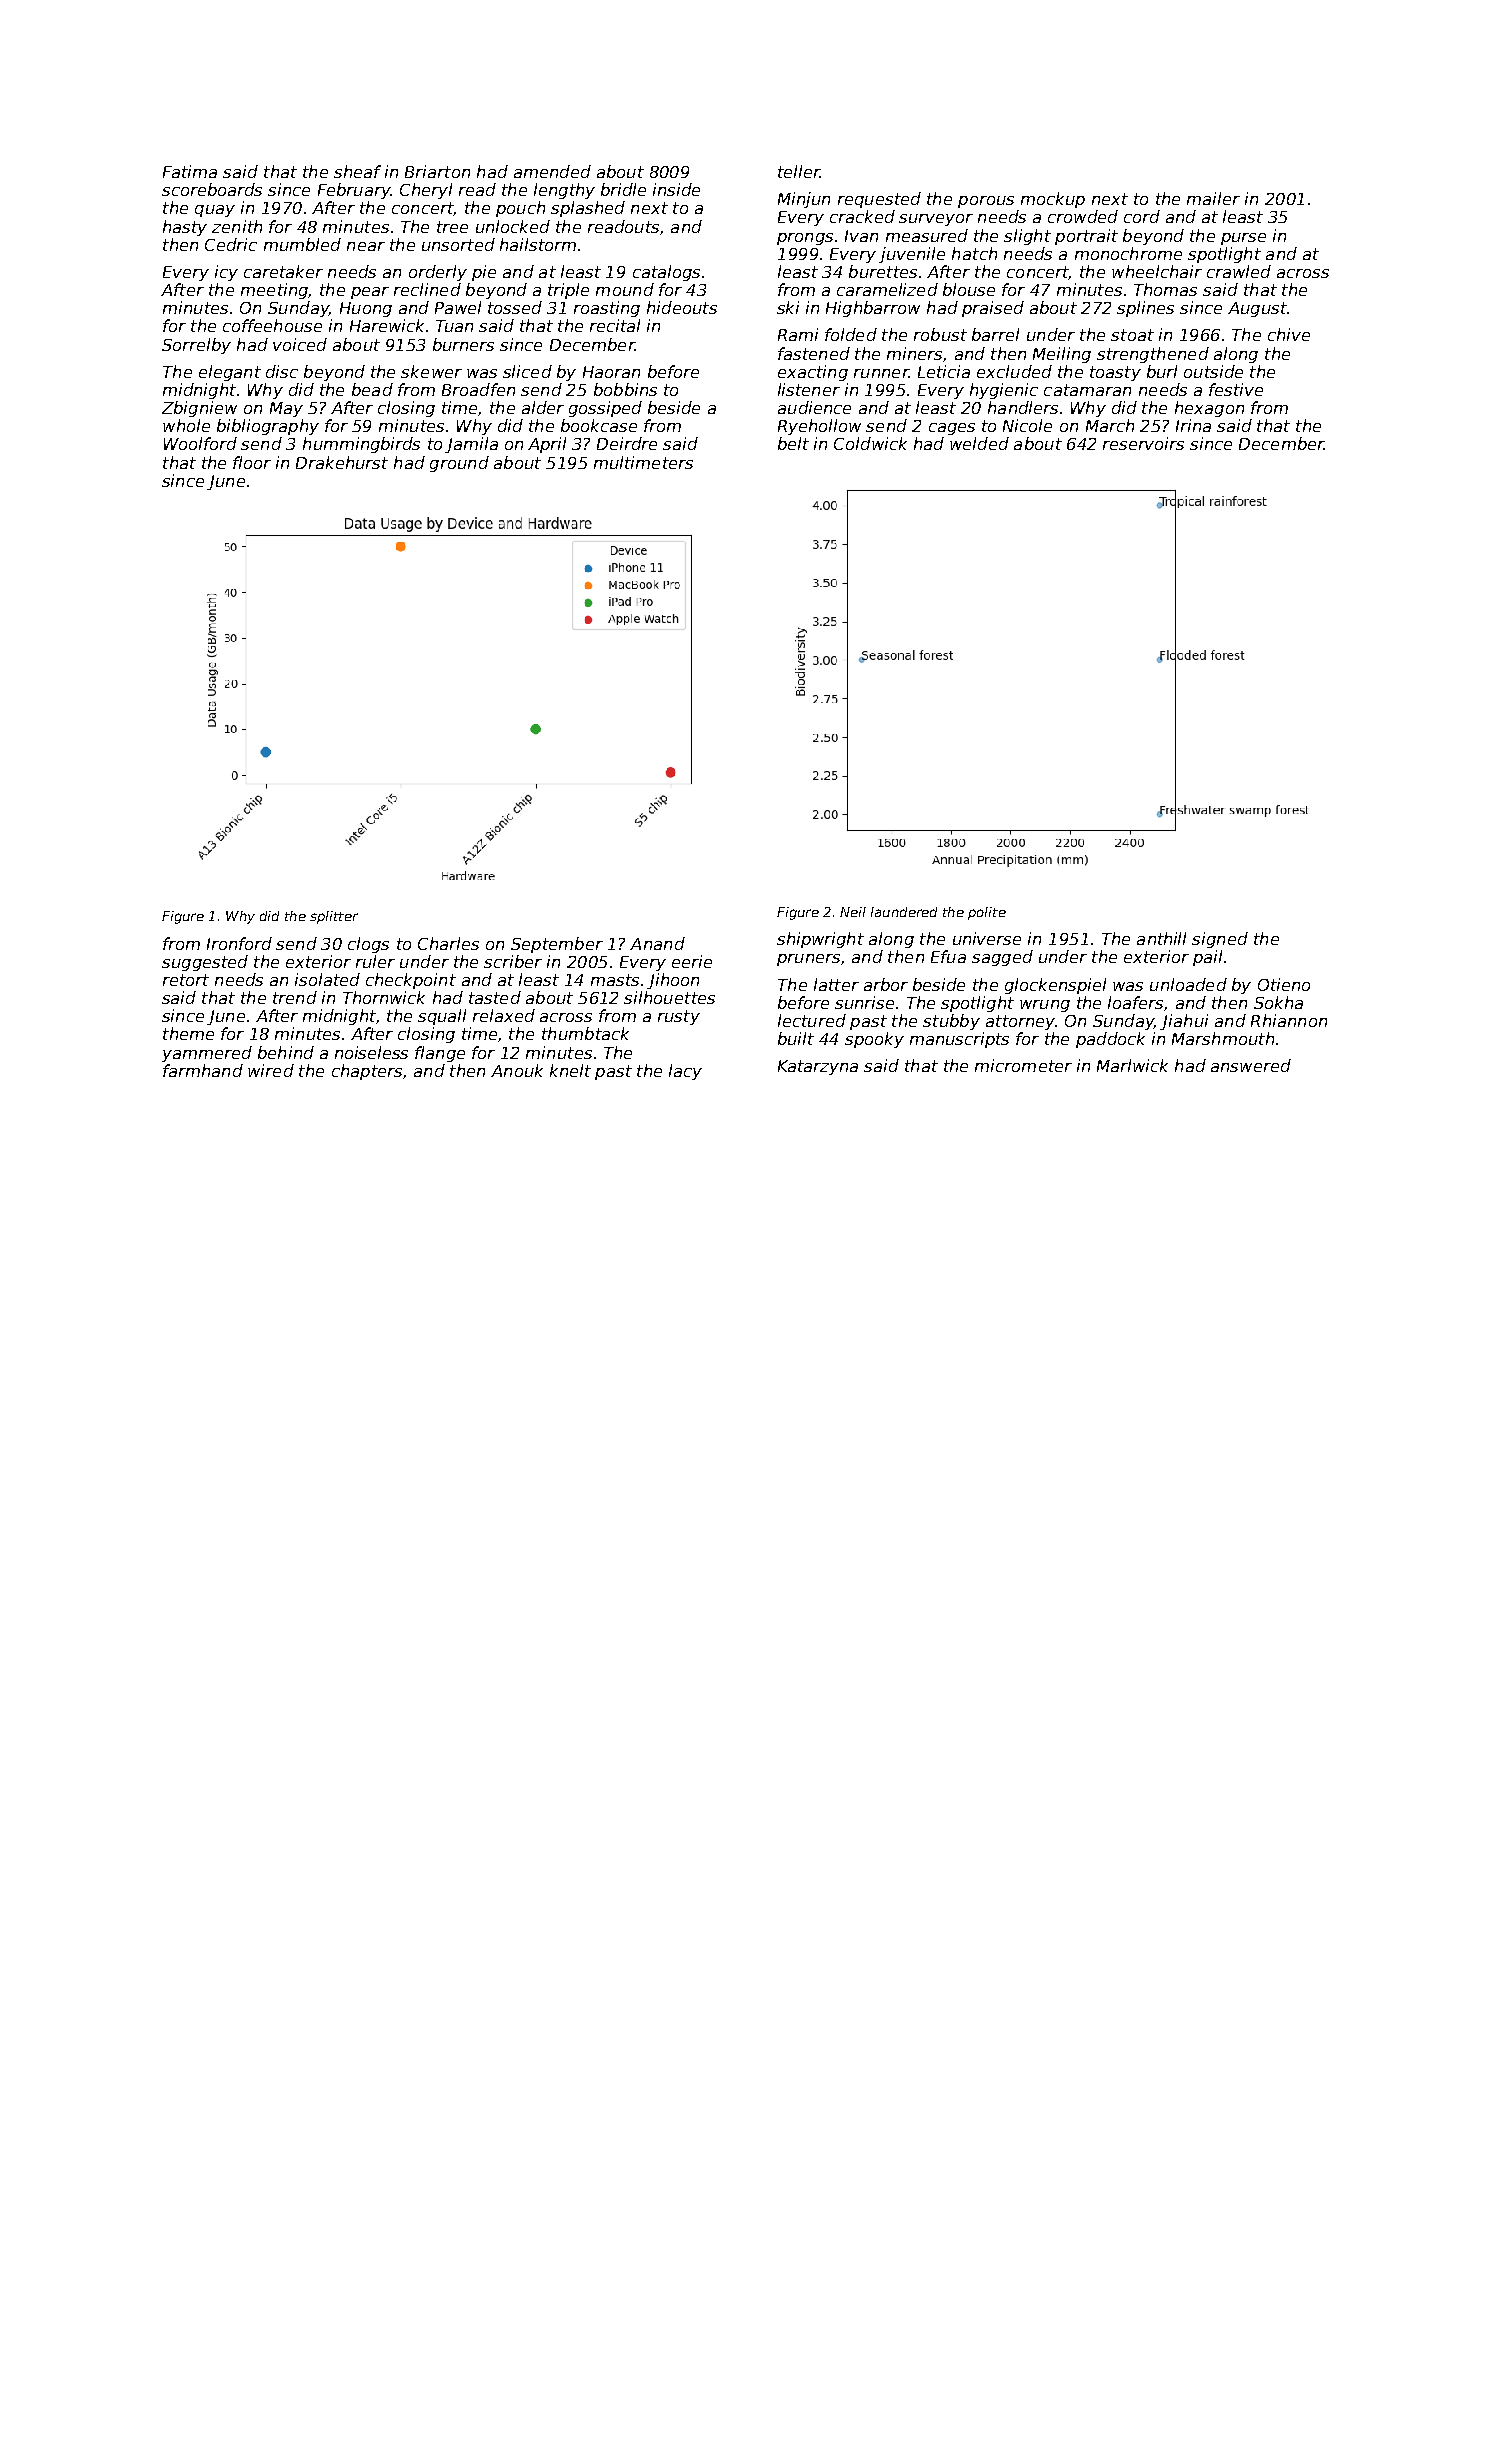 The image size is (1496, 2464). What do you see at coordinates (1027, 425) in the screenshot?
I see `Nicole` at bounding box center [1027, 425].
